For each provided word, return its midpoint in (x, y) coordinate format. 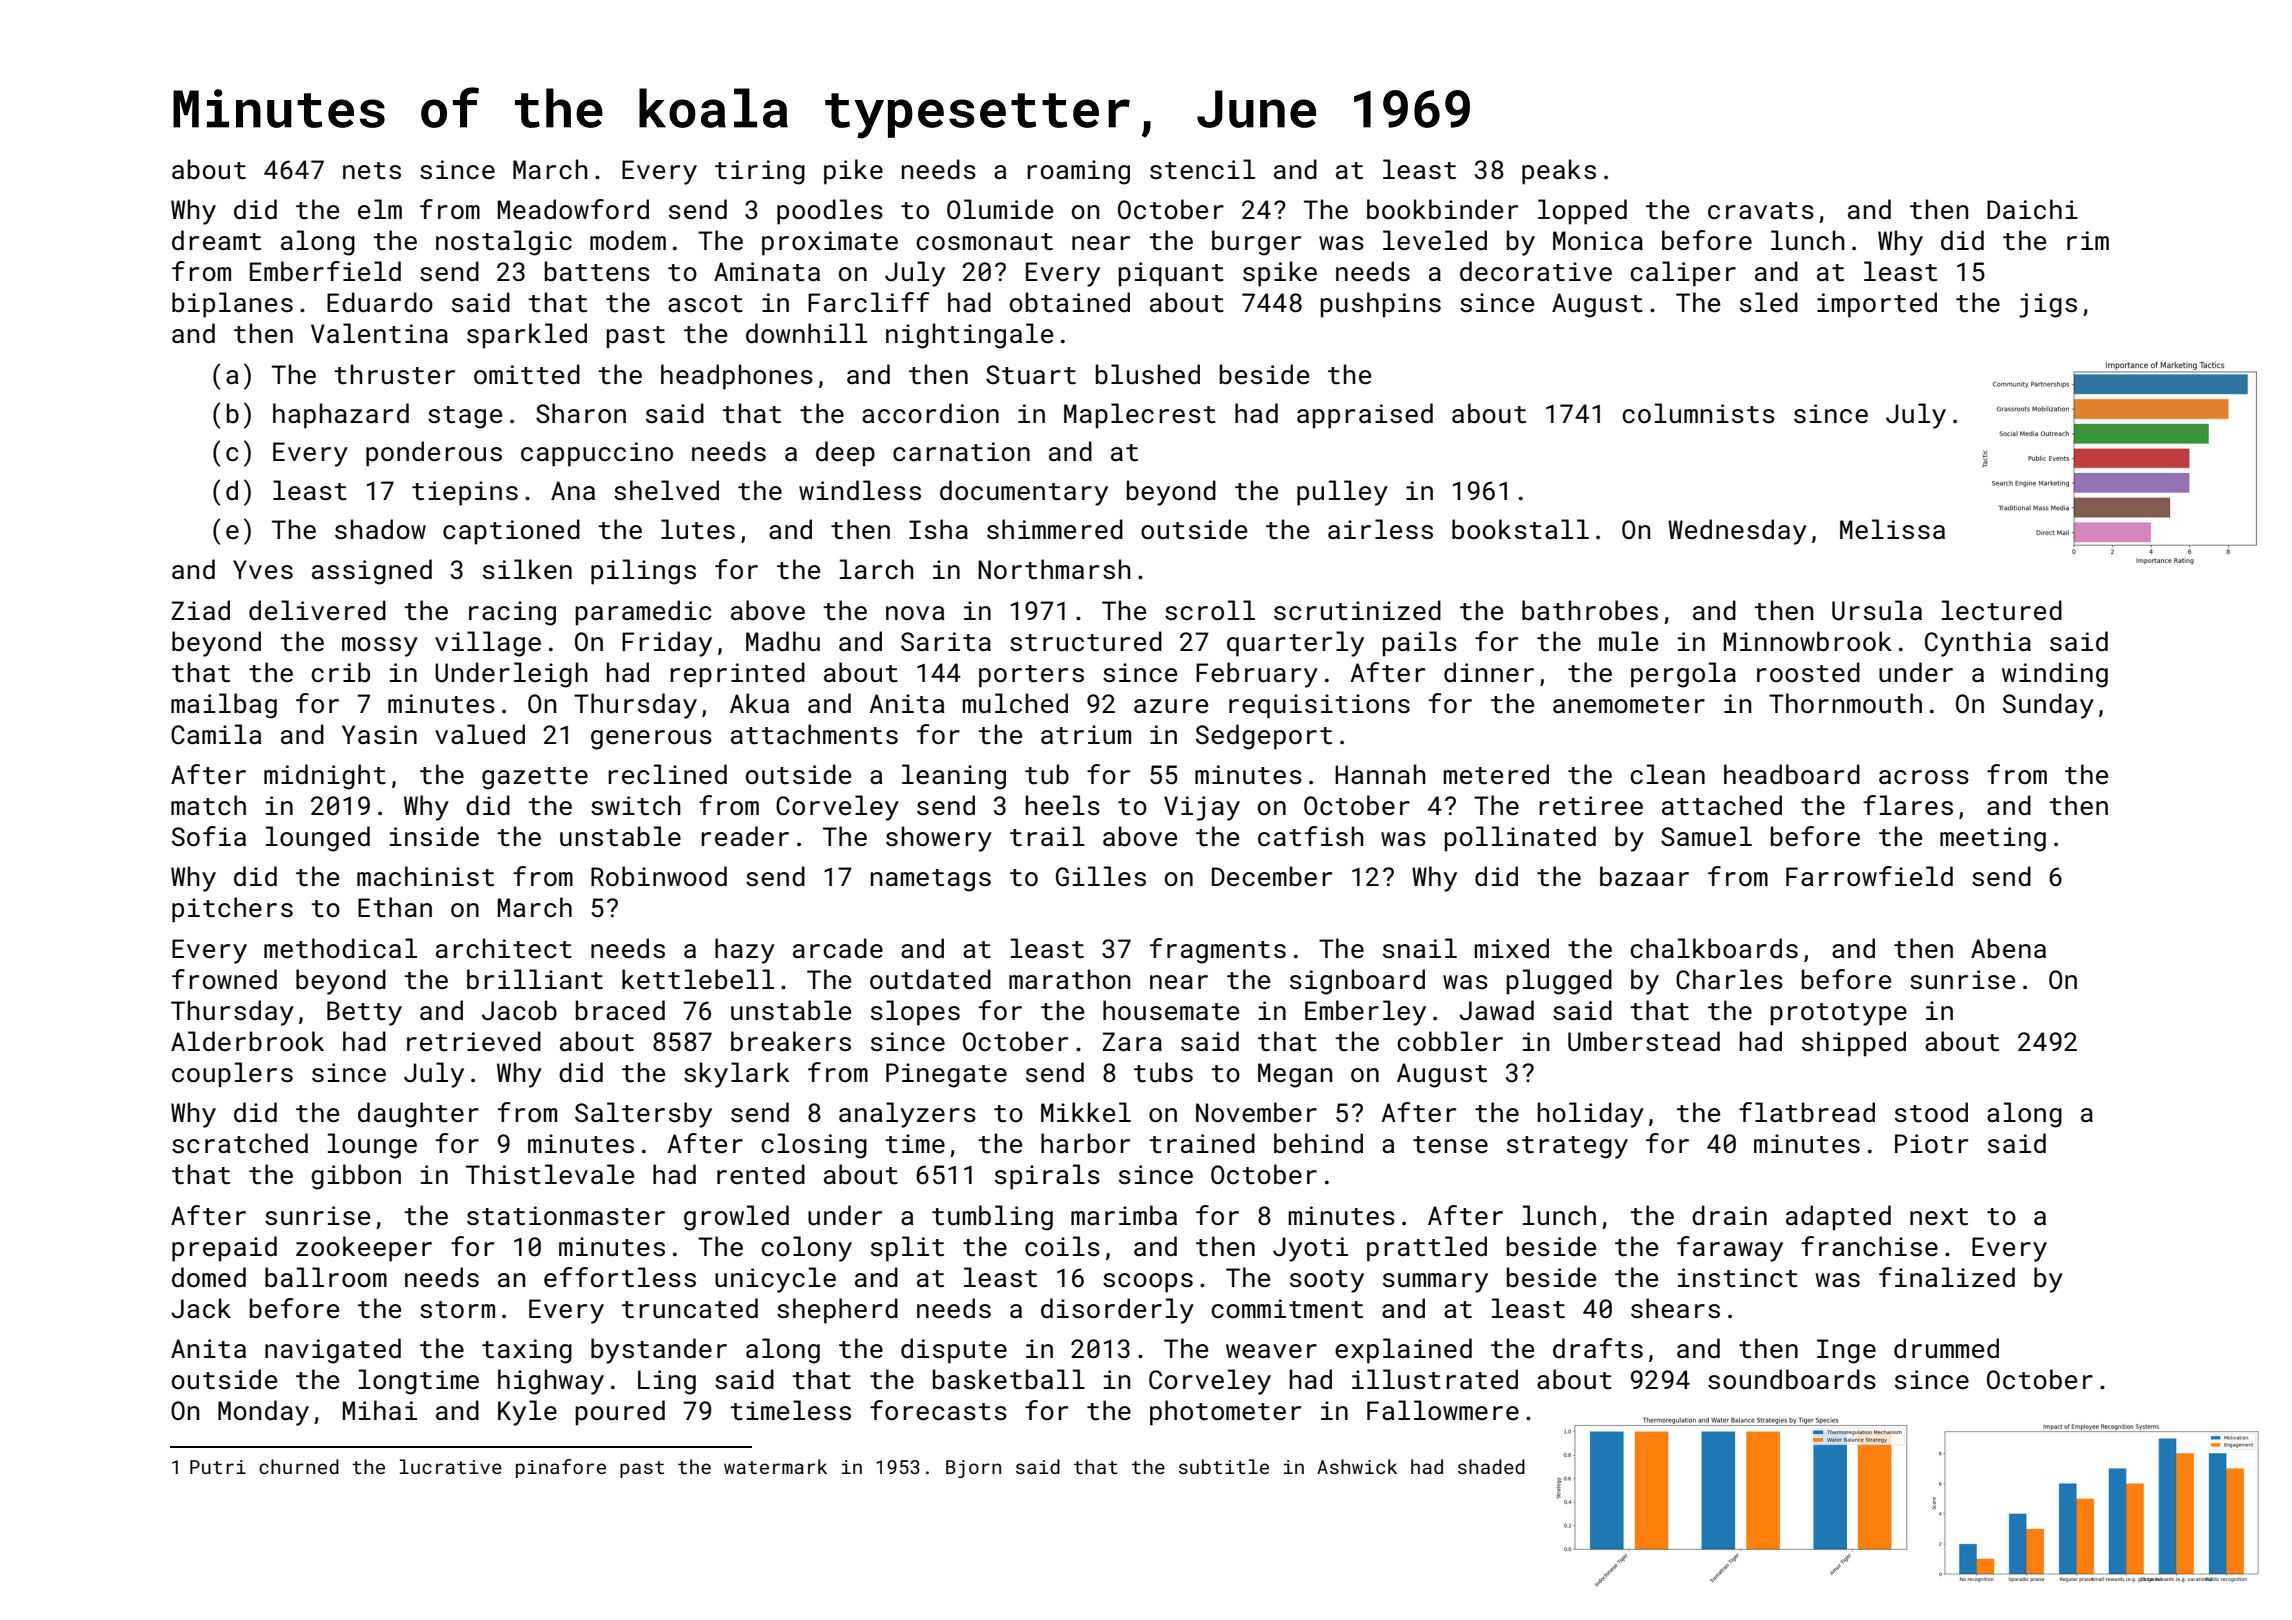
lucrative (451, 1466)
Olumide (1000, 209)
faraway (1730, 1249)
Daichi (2032, 209)
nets (372, 171)
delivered (317, 610)
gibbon (356, 1177)
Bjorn (973, 1469)
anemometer (1629, 705)
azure (1171, 706)
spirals (1047, 1177)
